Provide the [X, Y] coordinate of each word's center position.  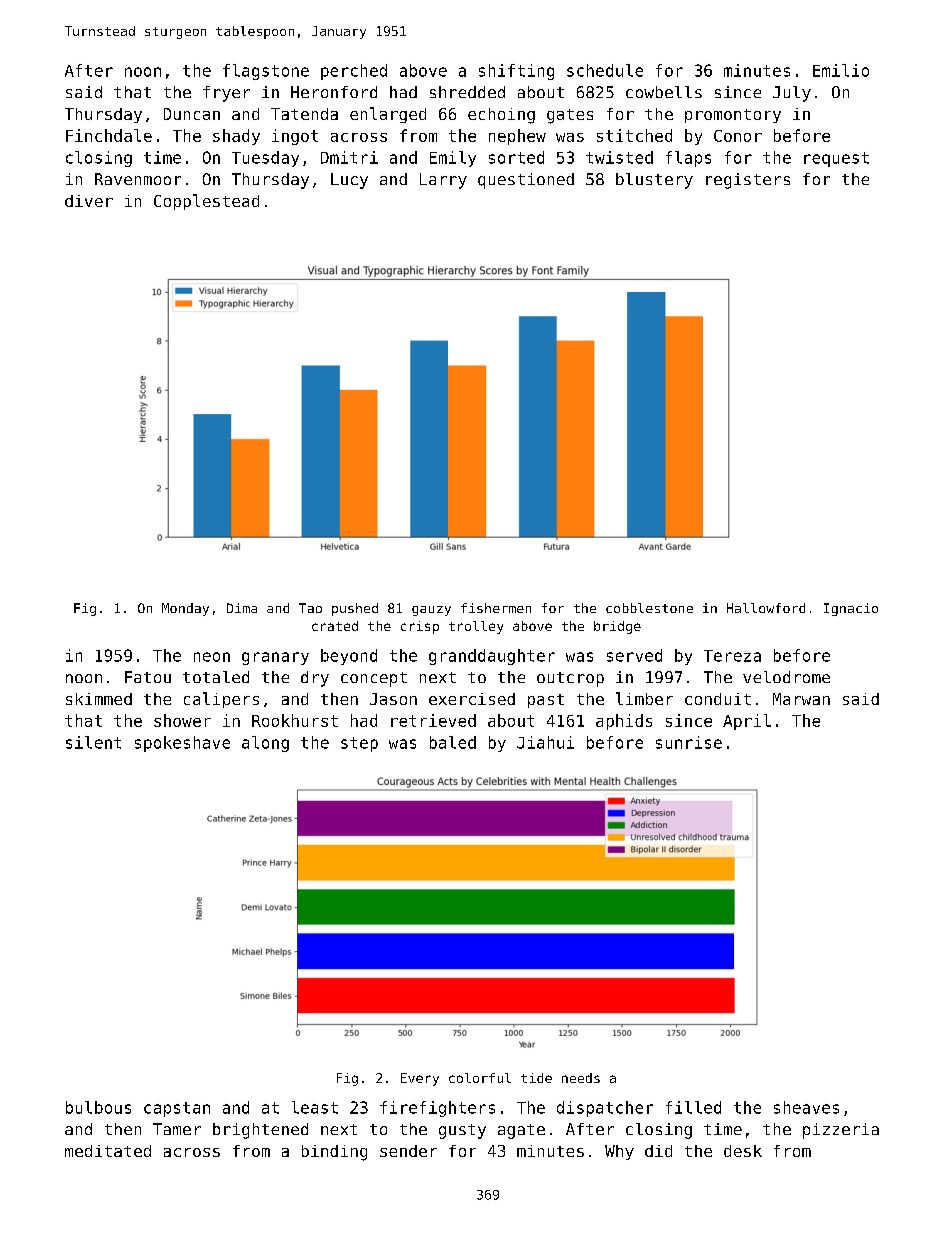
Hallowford [766, 608]
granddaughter [492, 657]
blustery [654, 181]
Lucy [349, 181]
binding [334, 1153]
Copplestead [206, 202]
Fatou [148, 677]
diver [89, 201]
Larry [443, 181]
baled [453, 742]
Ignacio [851, 609]
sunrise [689, 742]
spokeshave [182, 744]
